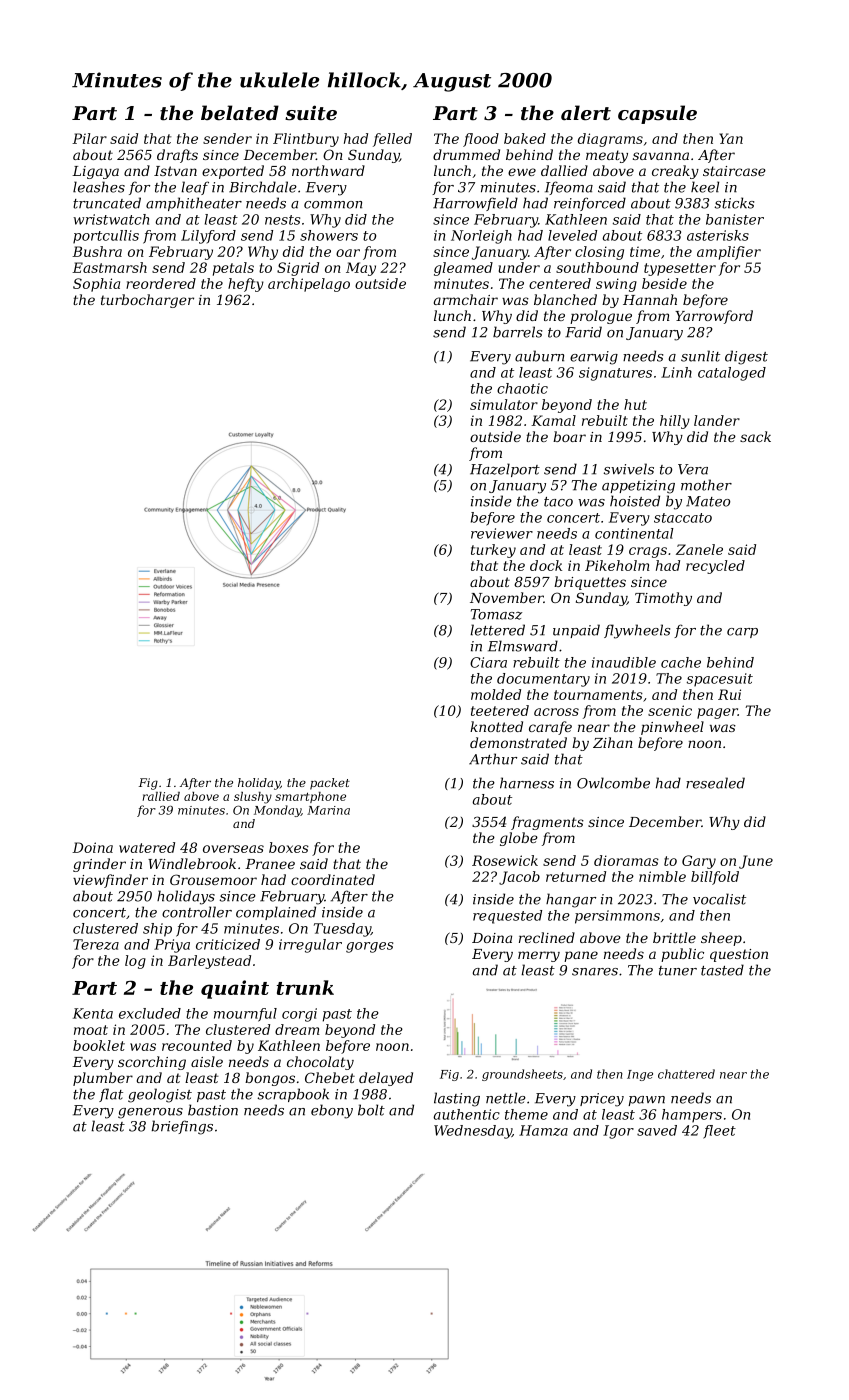 The width and height of the image is (849, 1400). What do you see at coordinates (99, 1045) in the image?
I see `booklet` at bounding box center [99, 1045].
